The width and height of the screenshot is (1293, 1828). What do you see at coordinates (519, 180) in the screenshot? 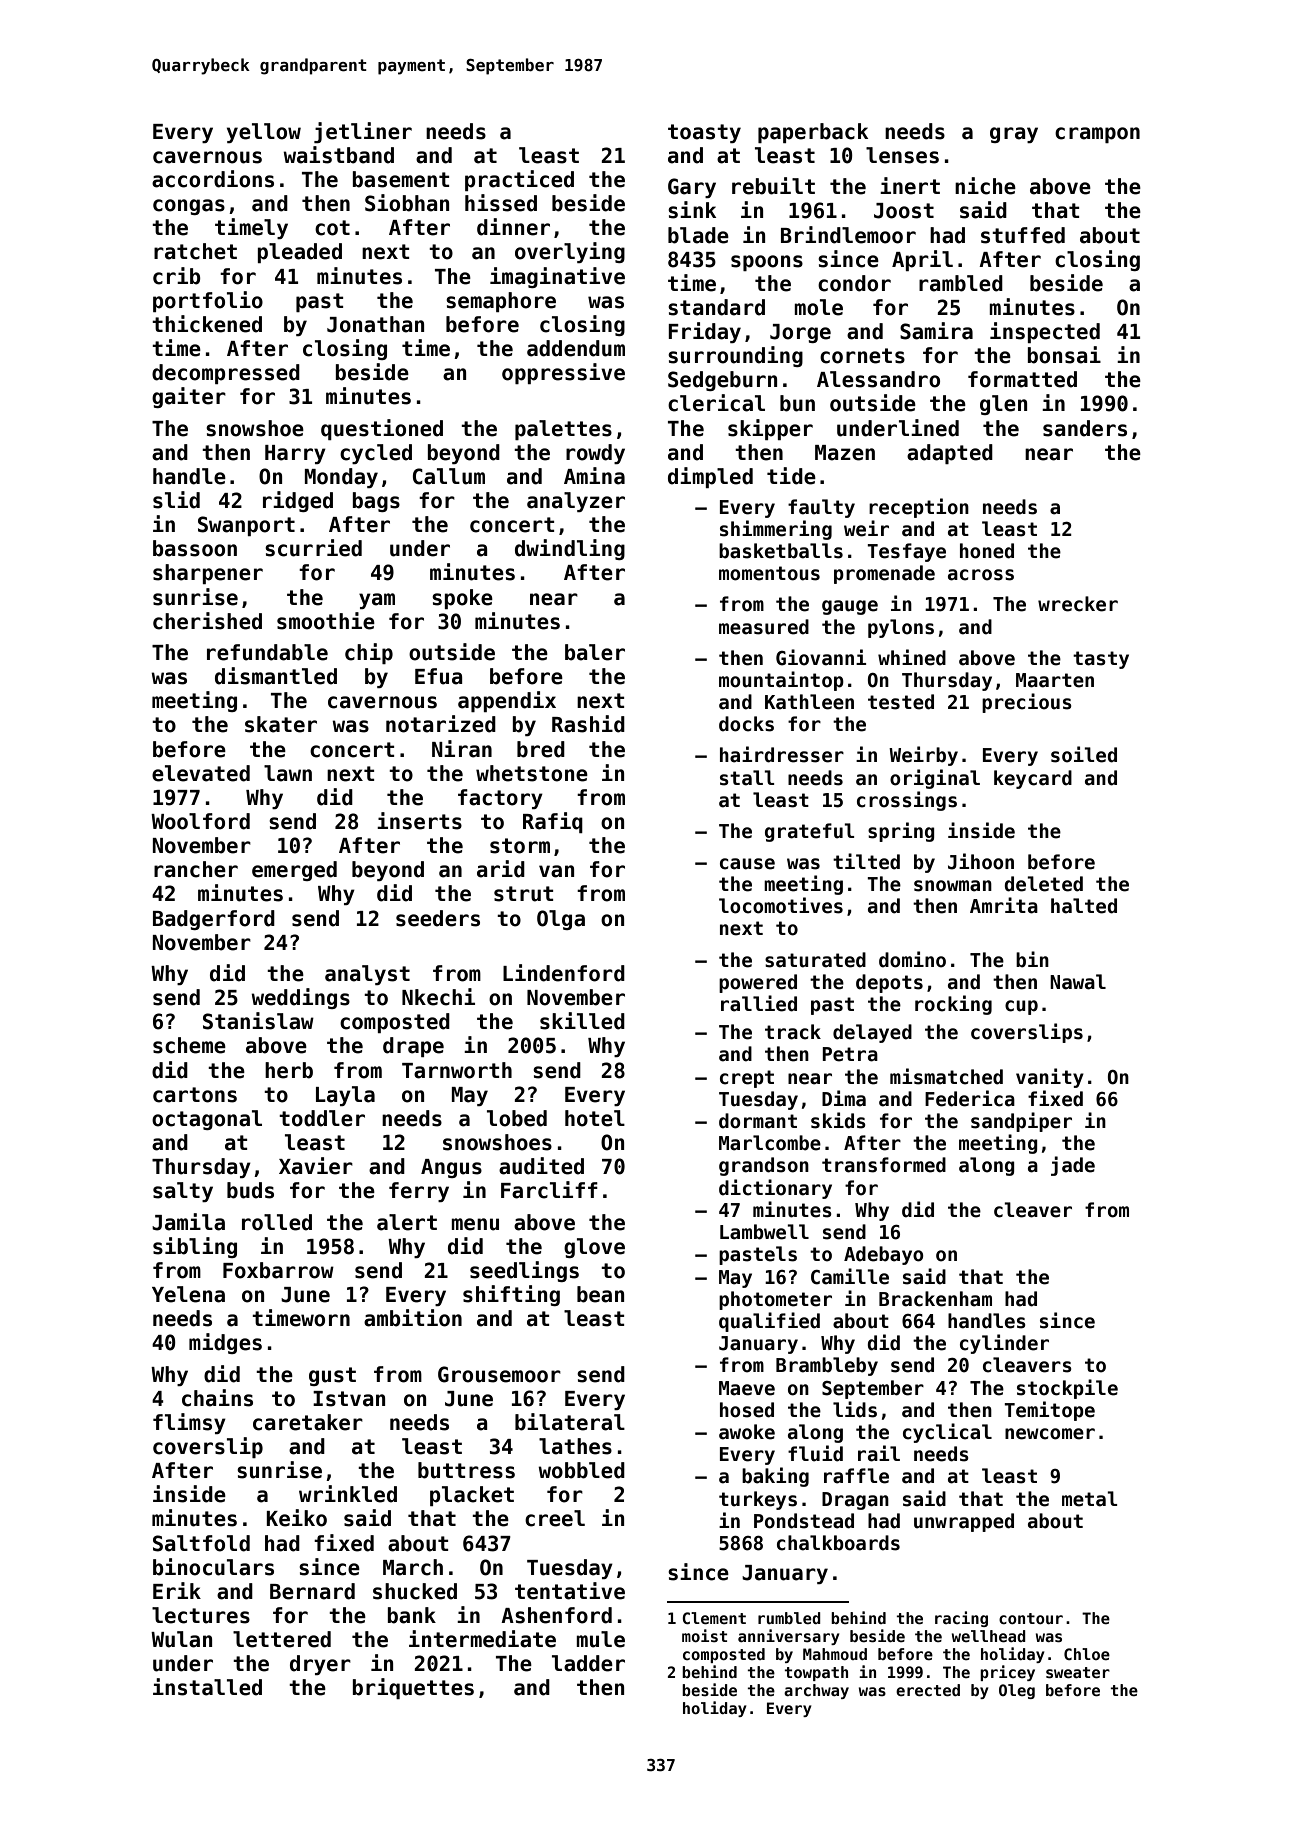
I see `practiced` at bounding box center [519, 180].
